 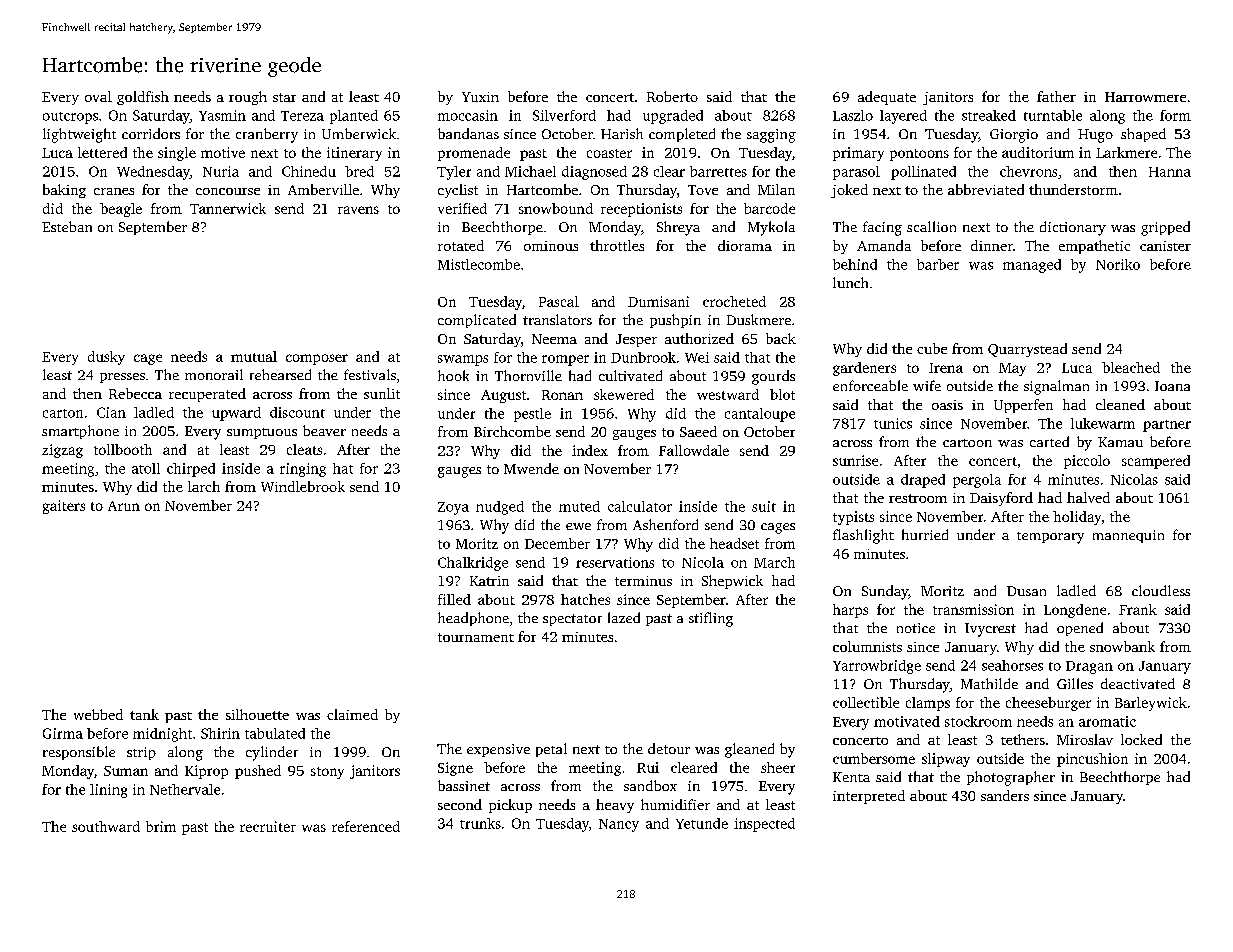 What do you see at coordinates (317, 359) in the screenshot?
I see `composer` at bounding box center [317, 359].
